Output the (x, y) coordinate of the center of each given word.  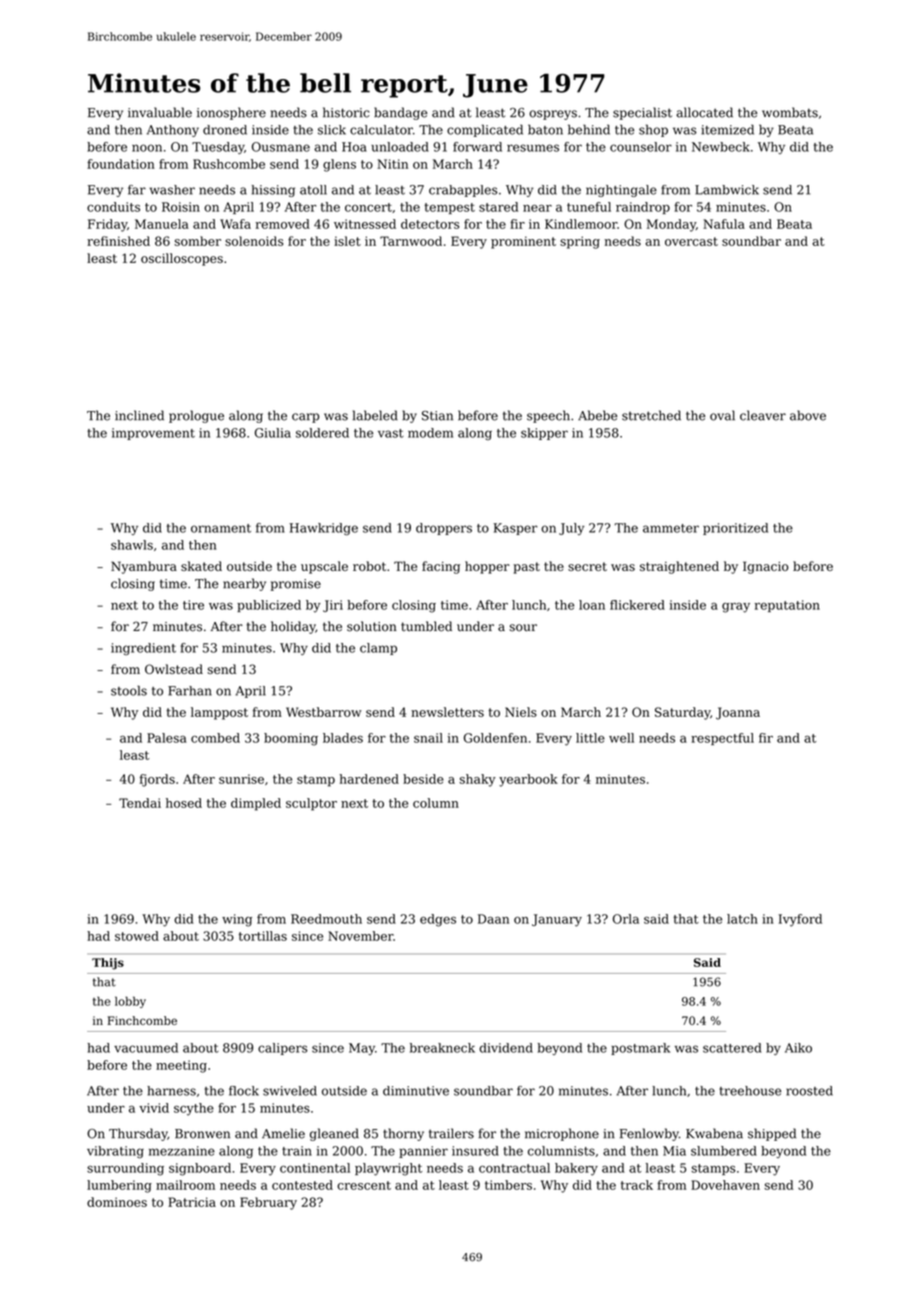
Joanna (738, 713)
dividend (506, 1048)
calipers (283, 1049)
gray (736, 608)
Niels (521, 712)
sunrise (241, 779)
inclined (139, 415)
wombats (790, 112)
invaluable (160, 112)
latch (742, 919)
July (571, 529)
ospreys (553, 115)
